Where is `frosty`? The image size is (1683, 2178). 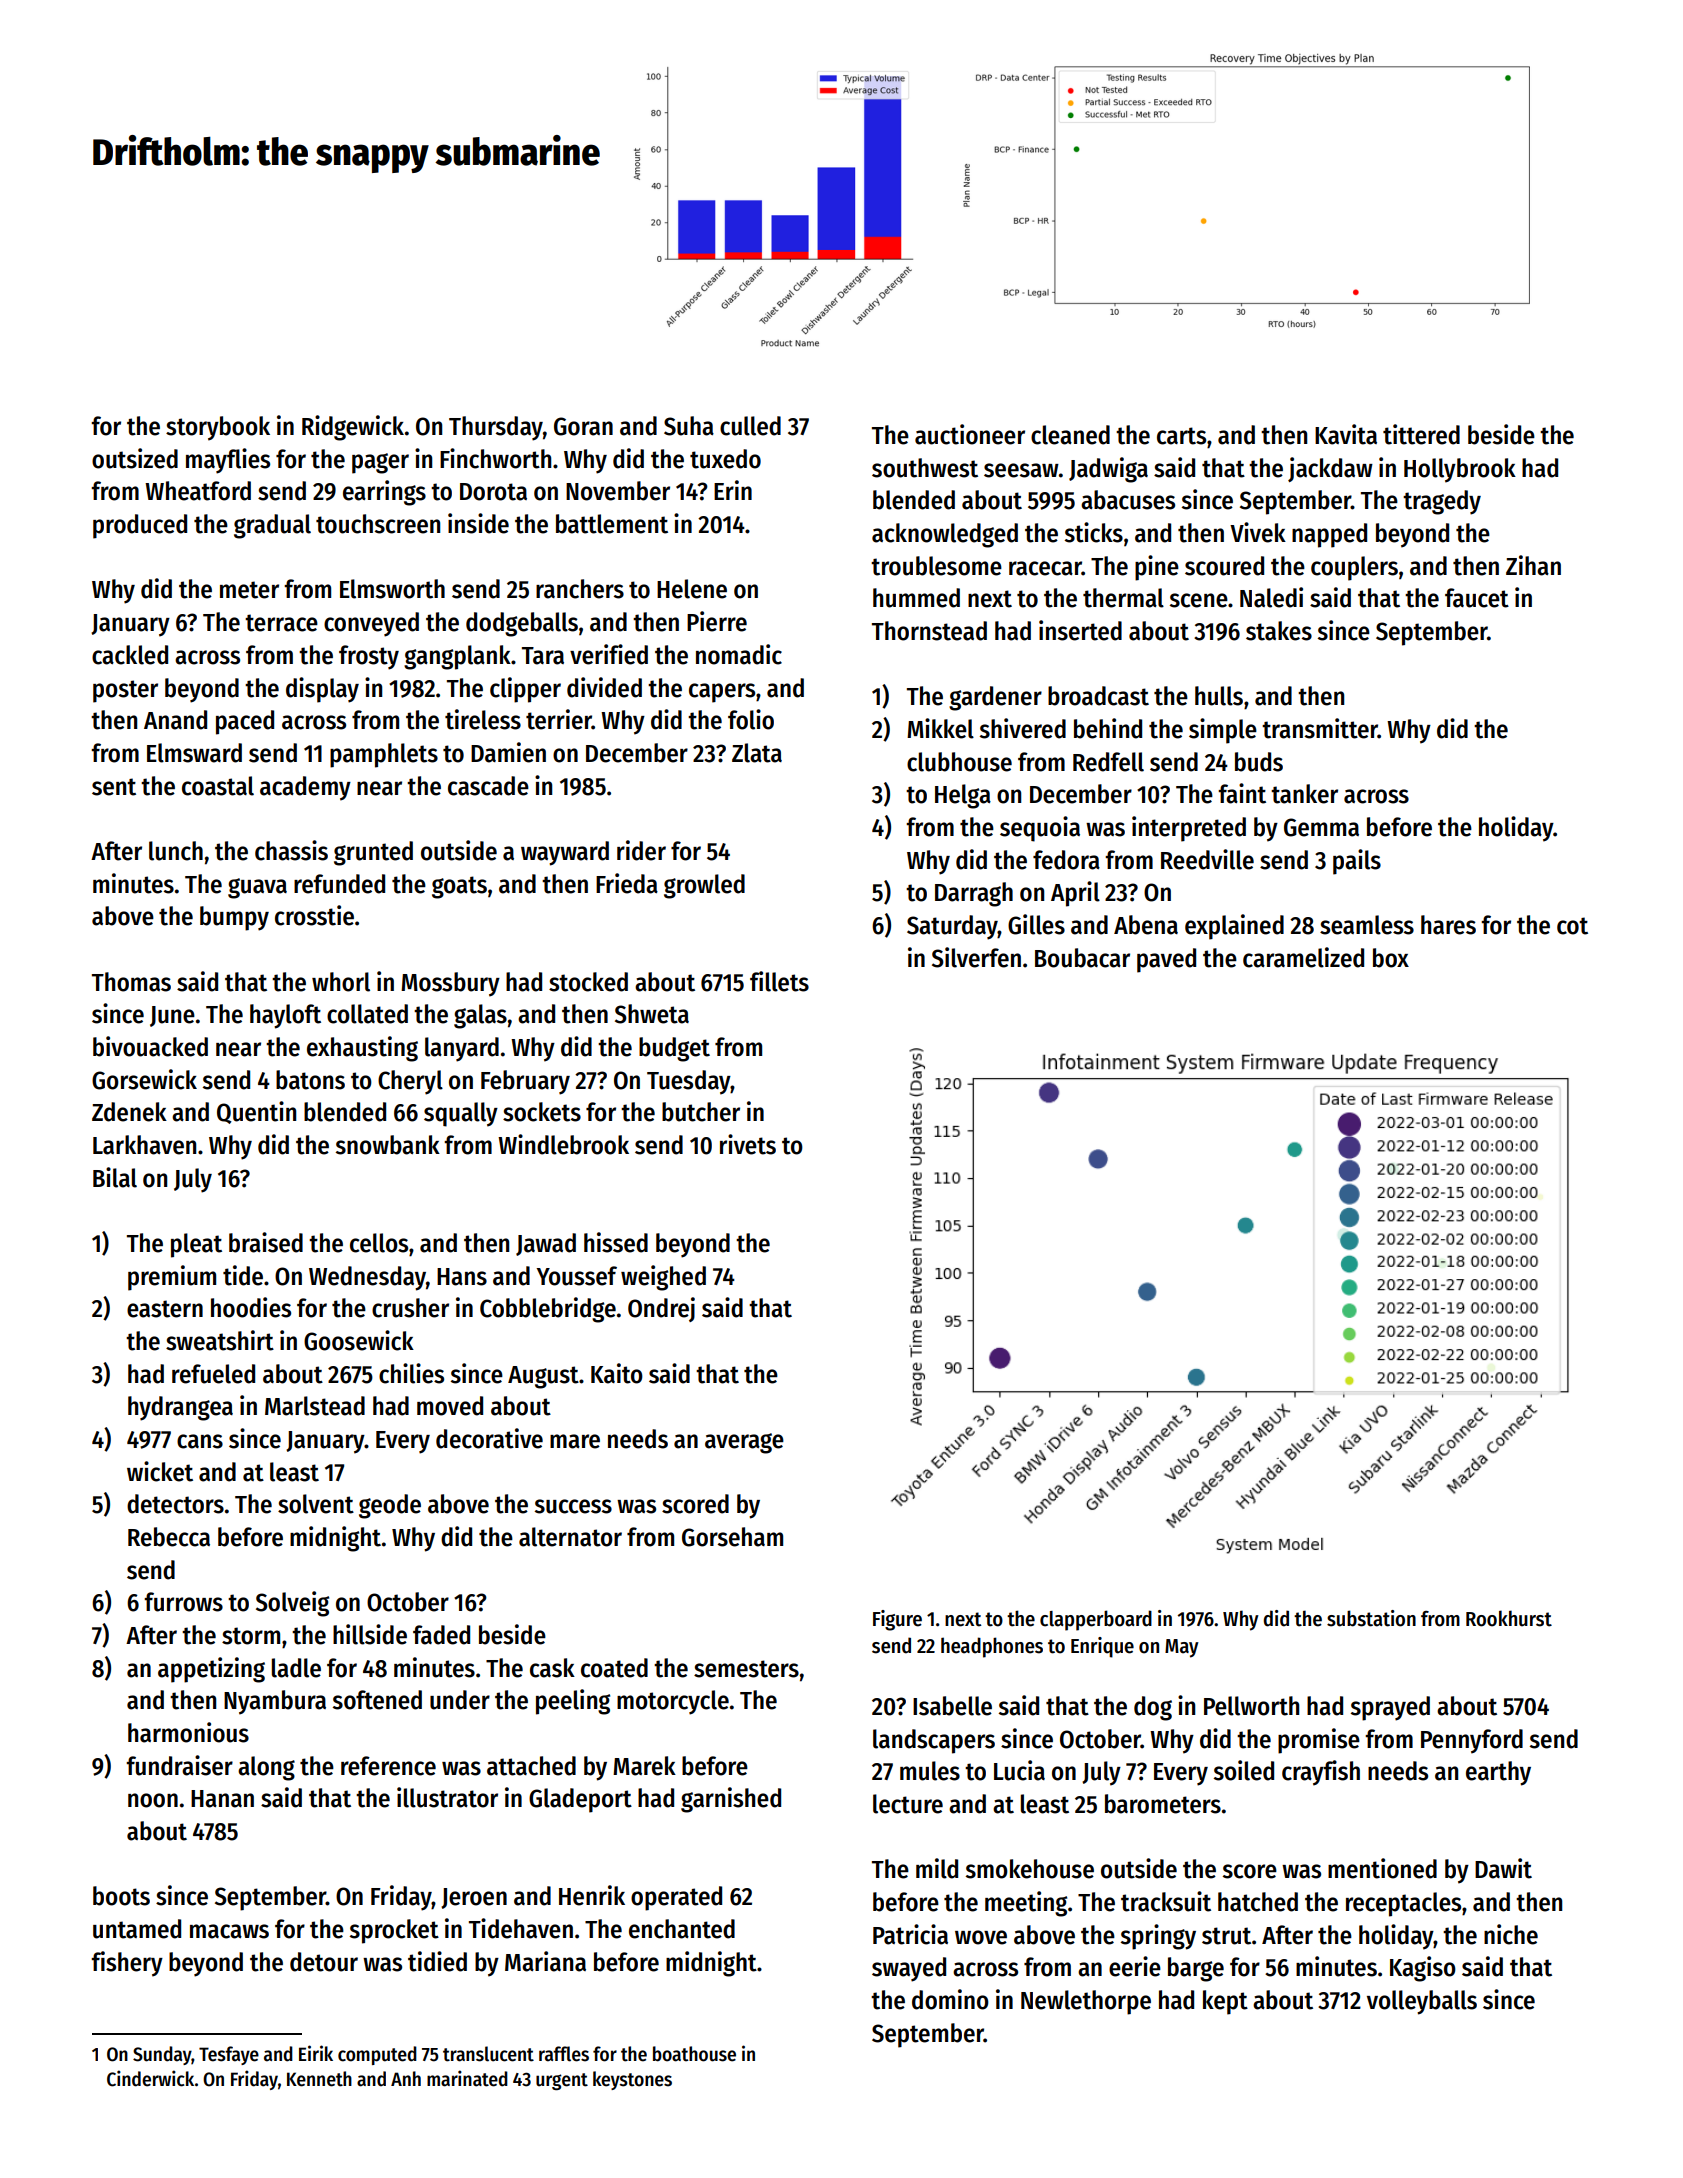
frosty is located at coordinates (369, 657).
